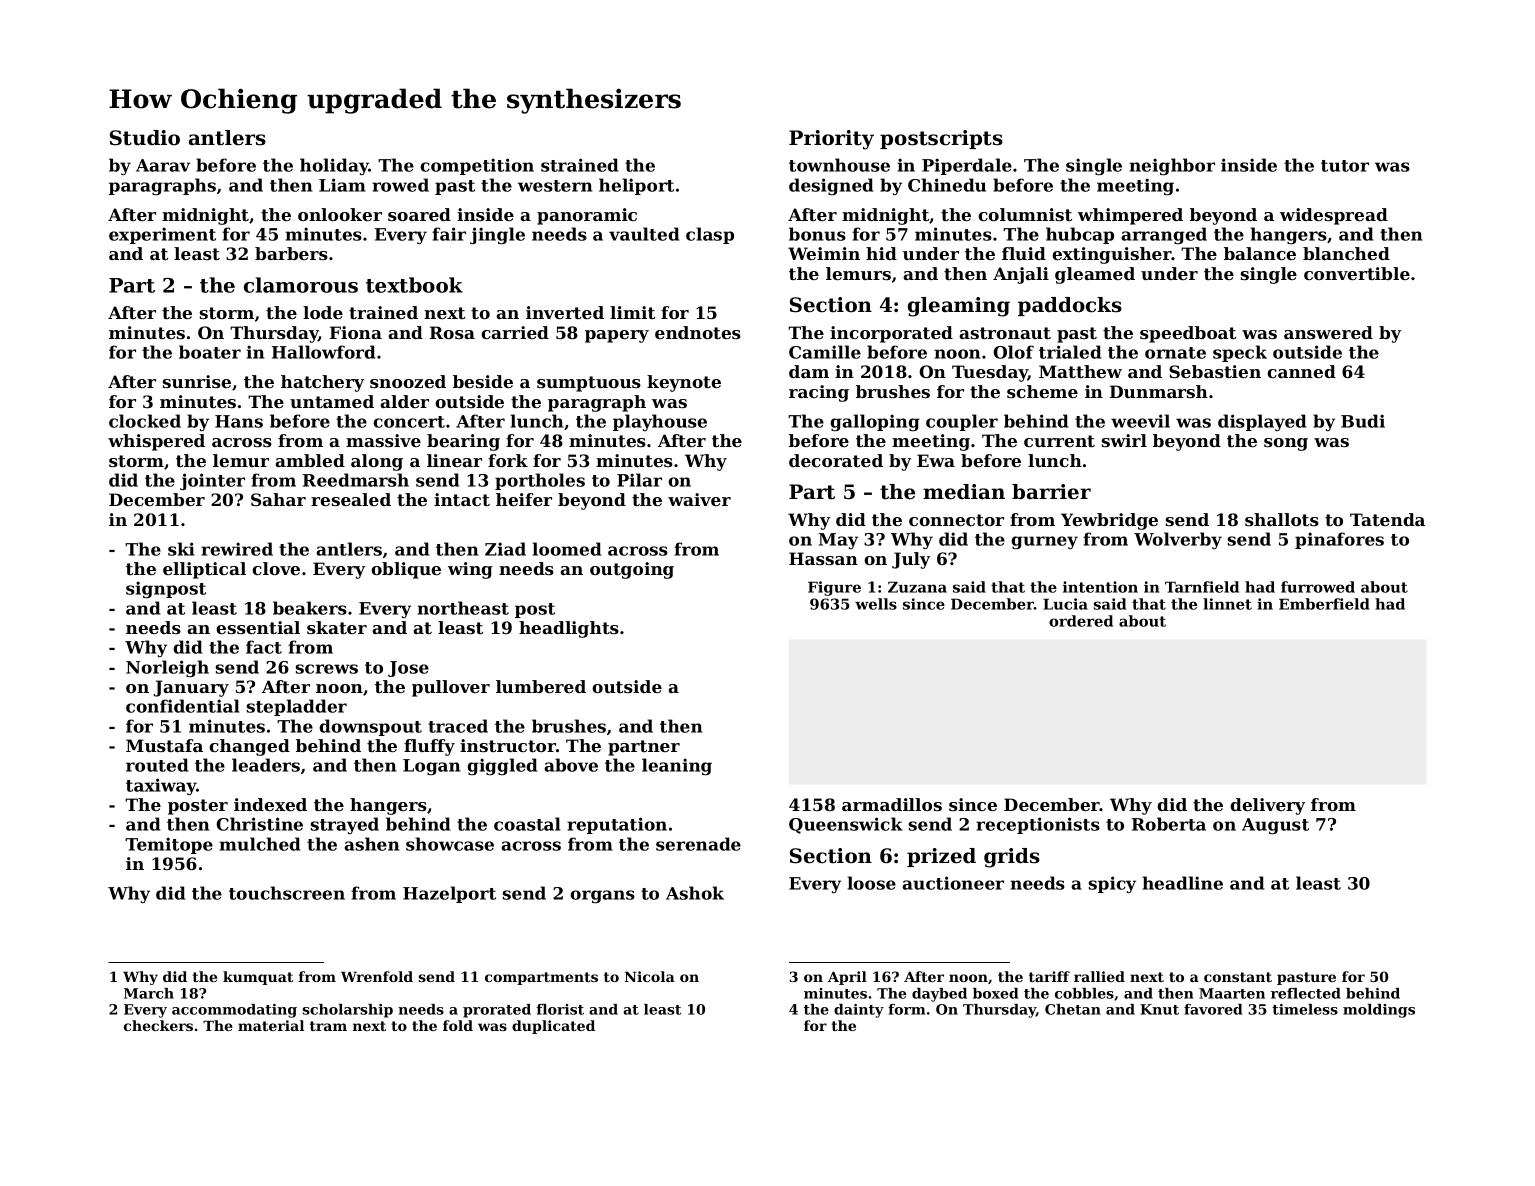 The image size is (1535, 1186). What do you see at coordinates (677, 767) in the document?
I see `leaning` at bounding box center [677, 767].
